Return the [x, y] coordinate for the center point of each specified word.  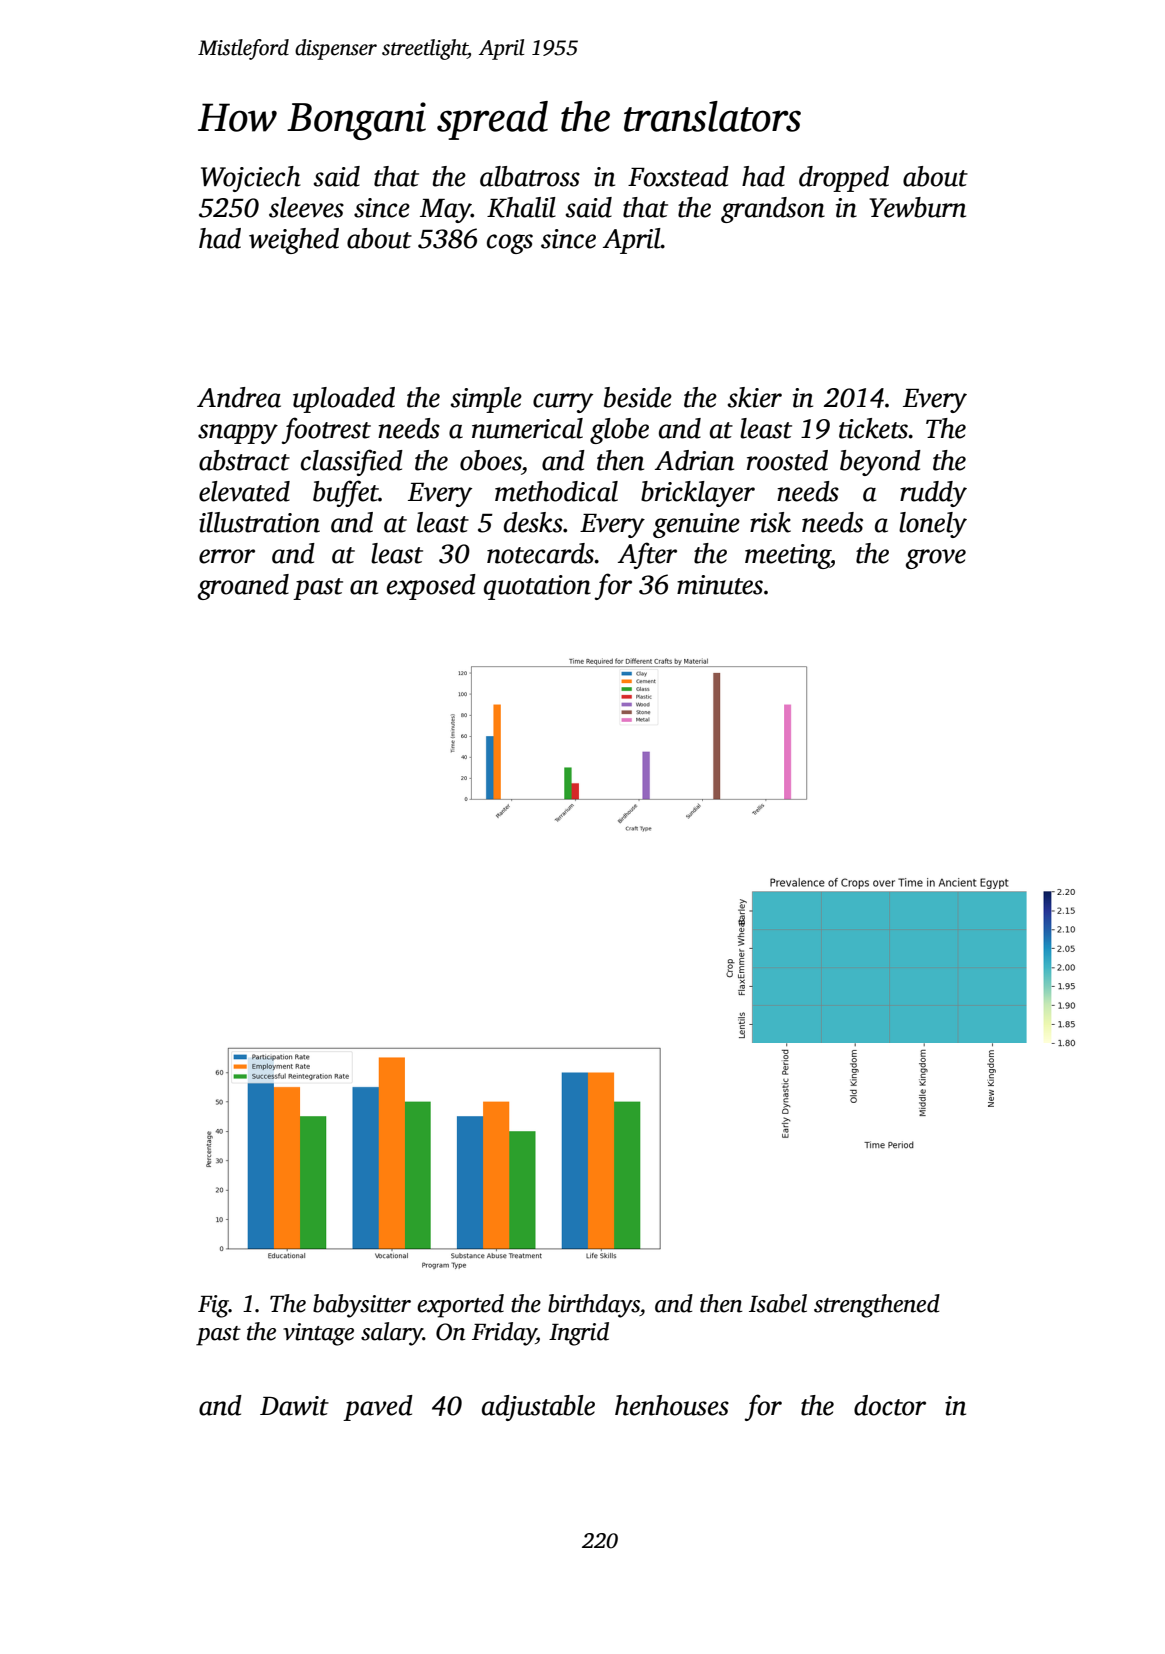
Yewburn [917, 207]
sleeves [306, 207]
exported [460, 1306]
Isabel [778, 1303]
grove [936, 559]
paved [378, 1408]
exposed [431, 587]
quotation [537, 587]
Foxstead [678, 176]
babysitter [362, 1306]
